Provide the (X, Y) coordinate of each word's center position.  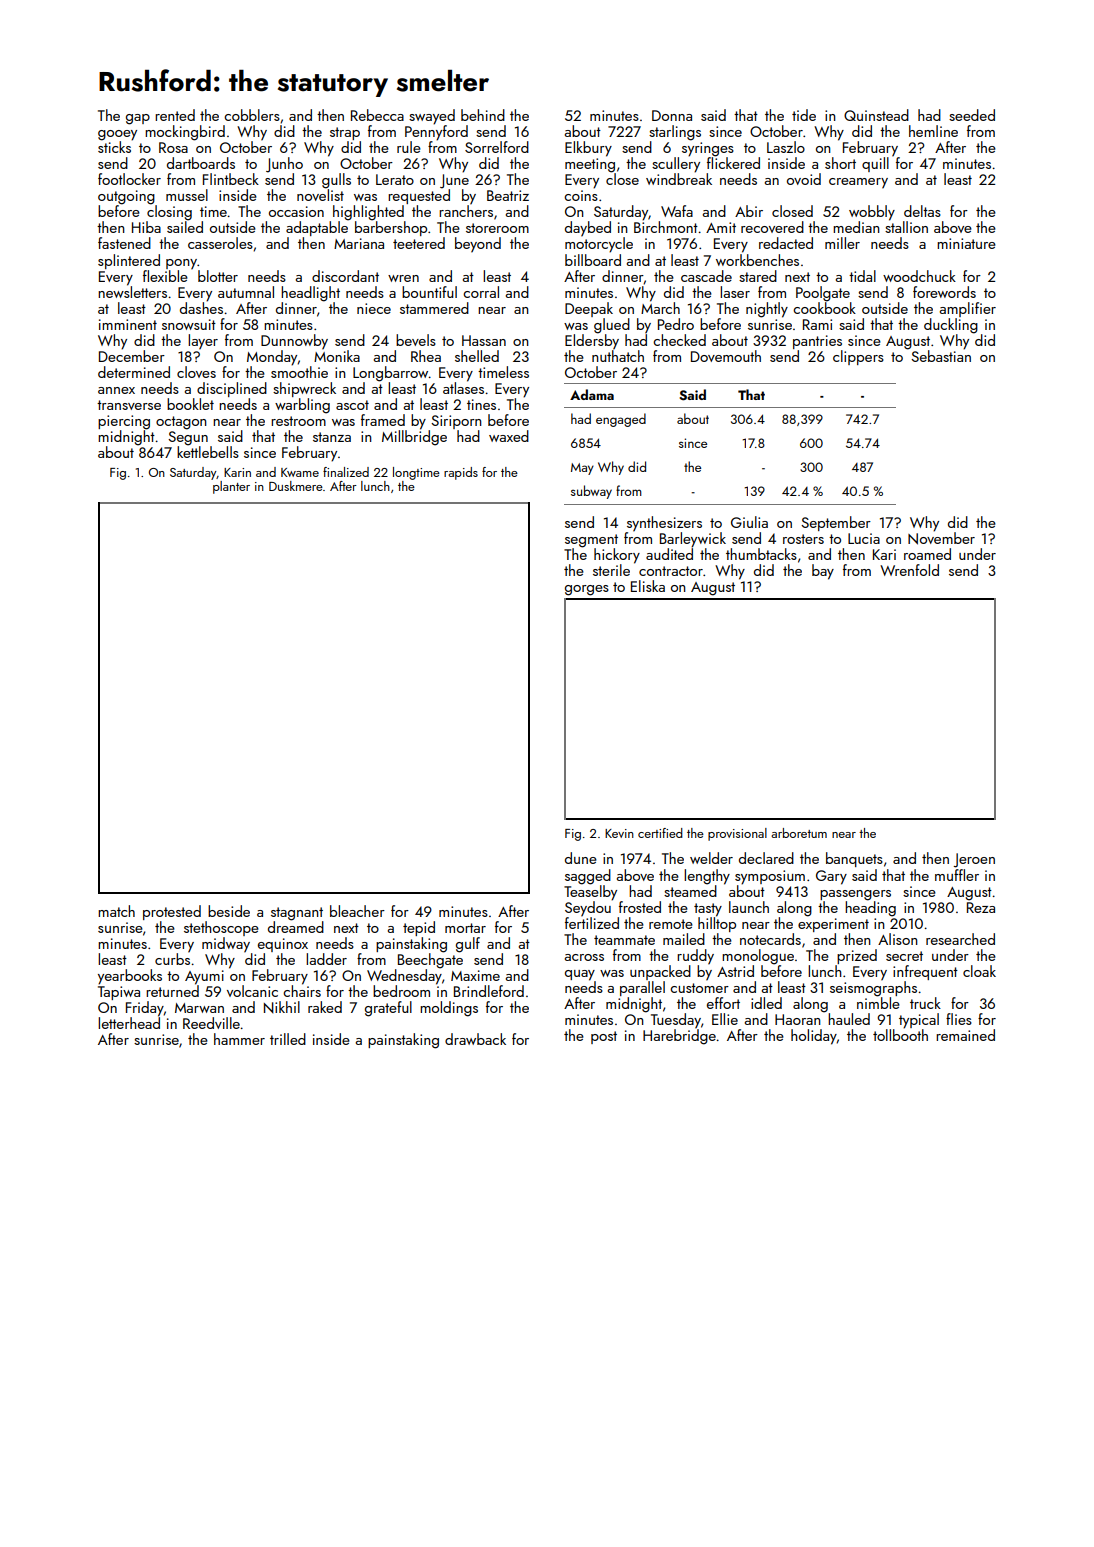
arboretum (799, 833)
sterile (611, 570)
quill (875, 164)
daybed (588, 229)
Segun (188, 438)
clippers (858, 357)
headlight (310, 294)
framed (383, 420)
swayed (432, 117)
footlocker (129, 179)
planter (231, 487)
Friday (145, 1009)
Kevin (619, 833)
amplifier (968, 309)
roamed (927, 554)
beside (229, 911)
